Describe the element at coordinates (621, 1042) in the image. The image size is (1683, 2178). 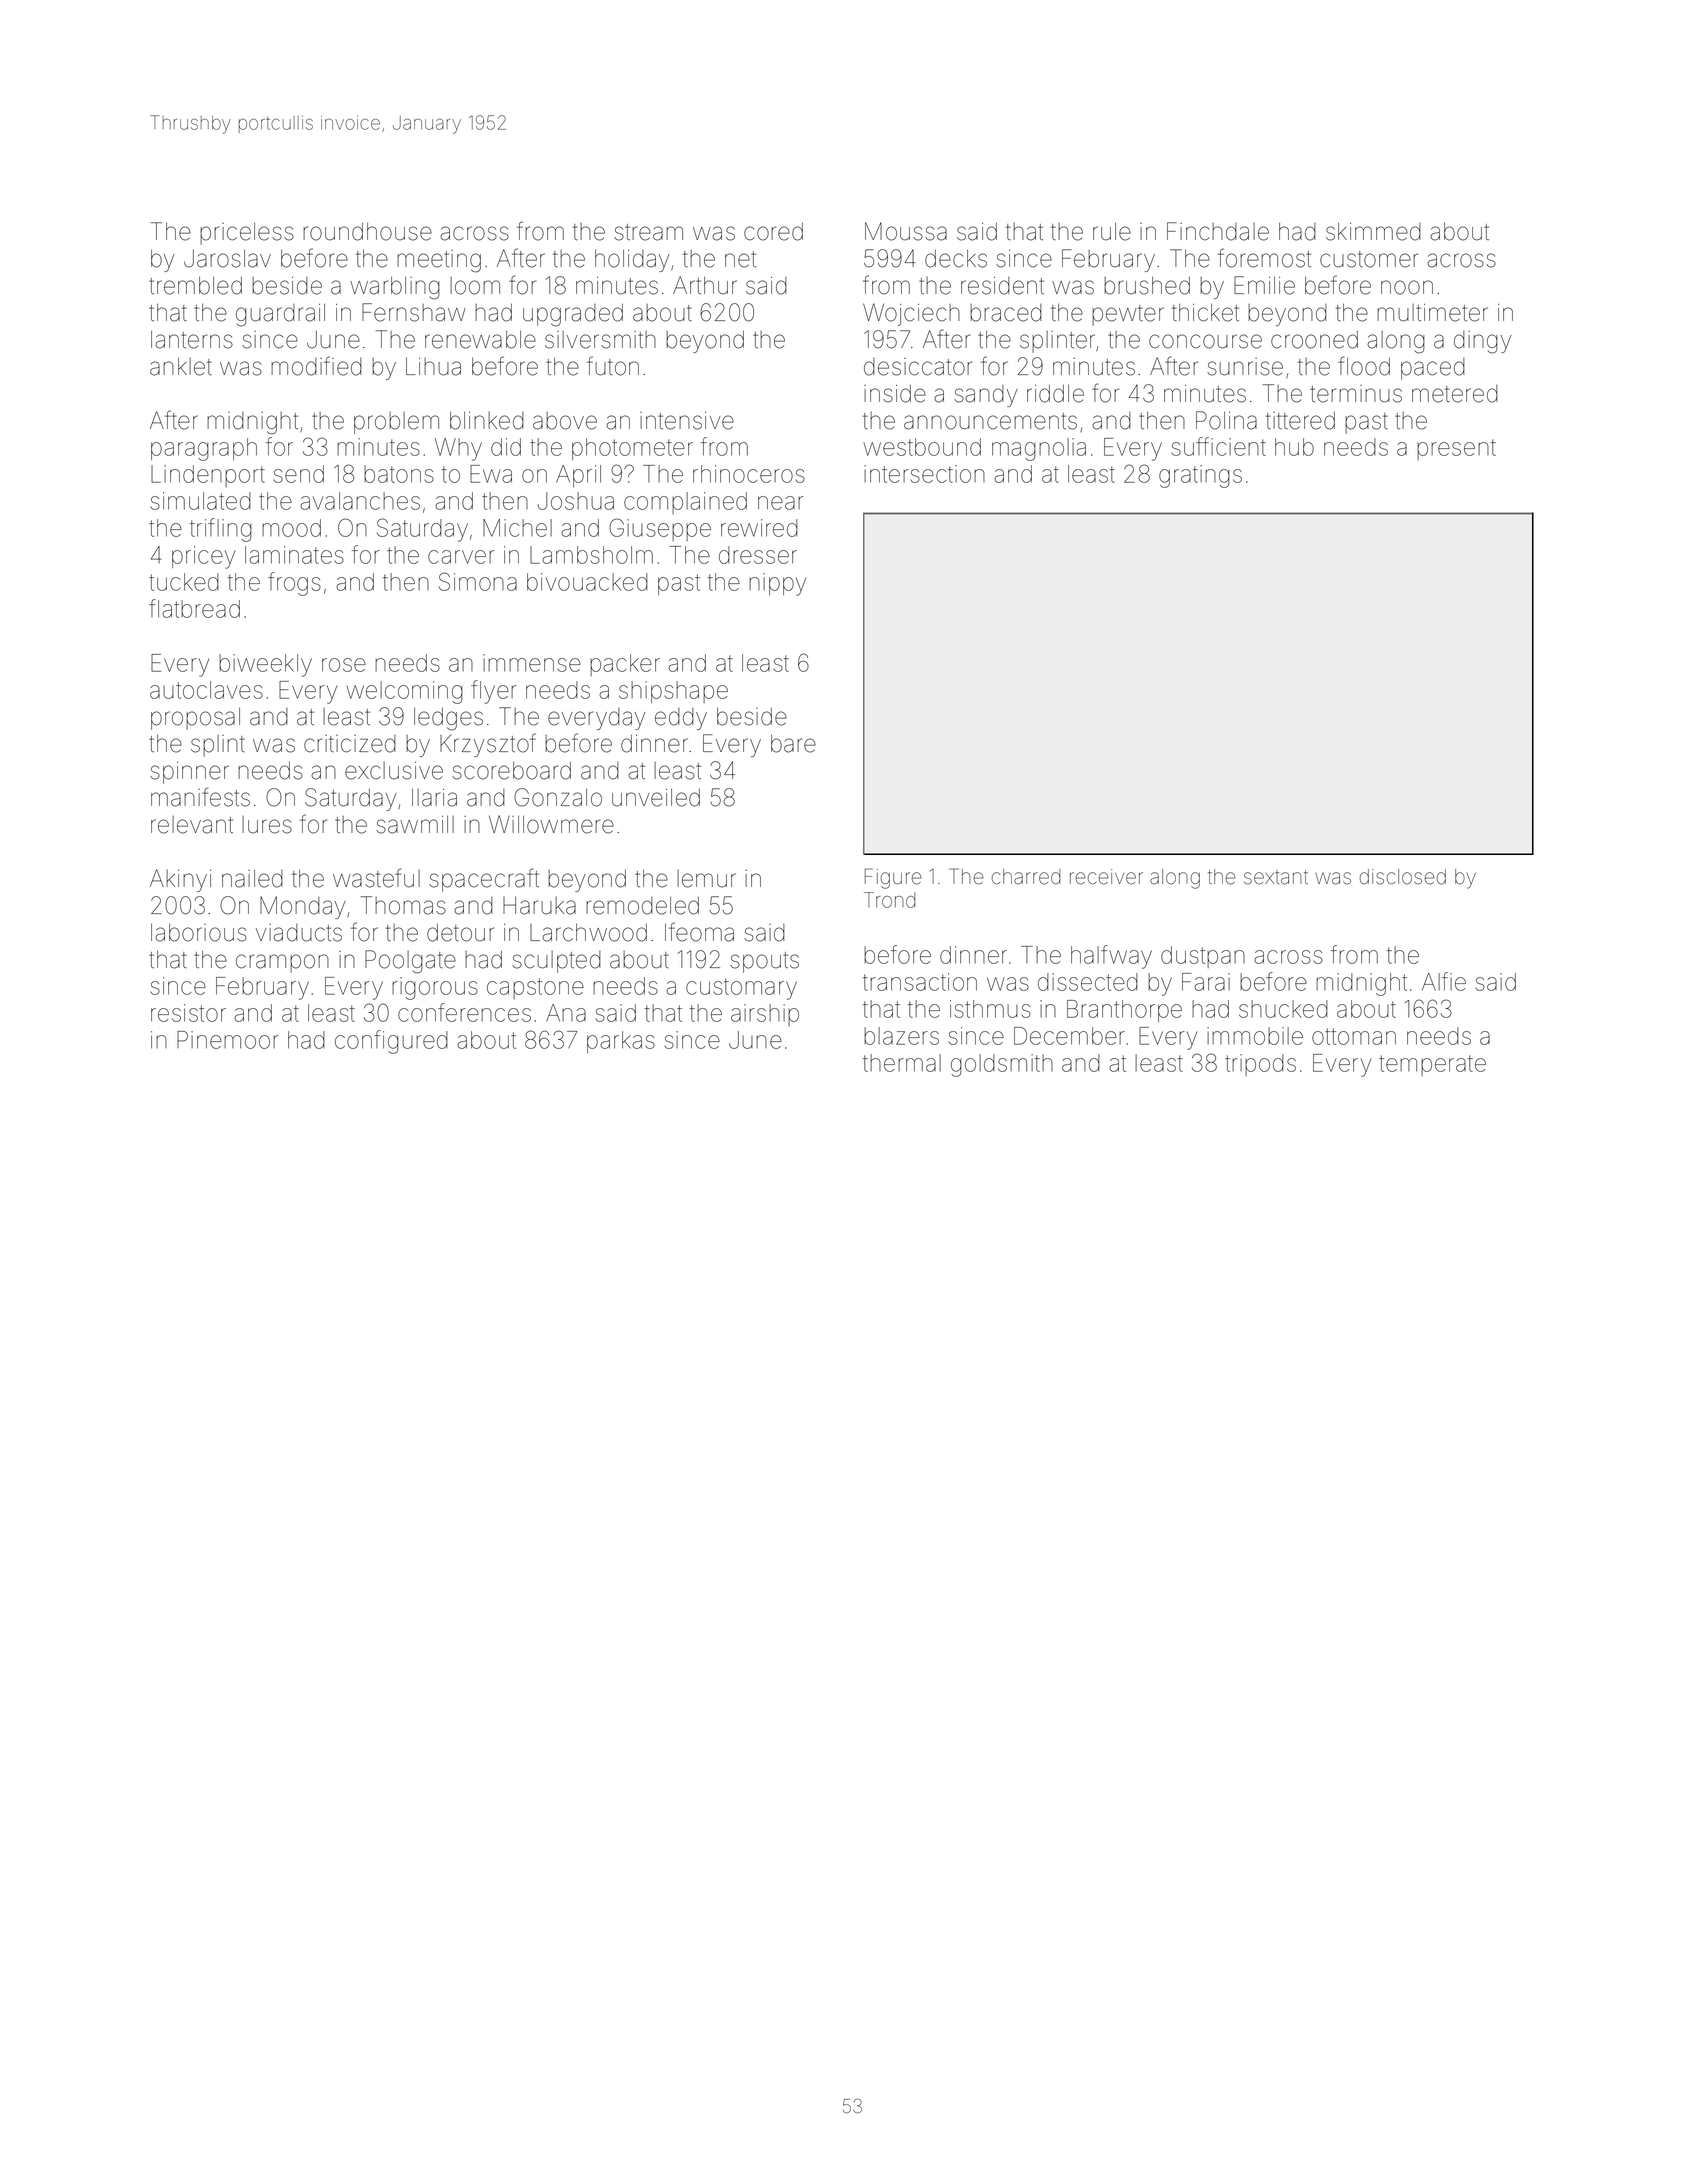
I see `parkas` at that location.
